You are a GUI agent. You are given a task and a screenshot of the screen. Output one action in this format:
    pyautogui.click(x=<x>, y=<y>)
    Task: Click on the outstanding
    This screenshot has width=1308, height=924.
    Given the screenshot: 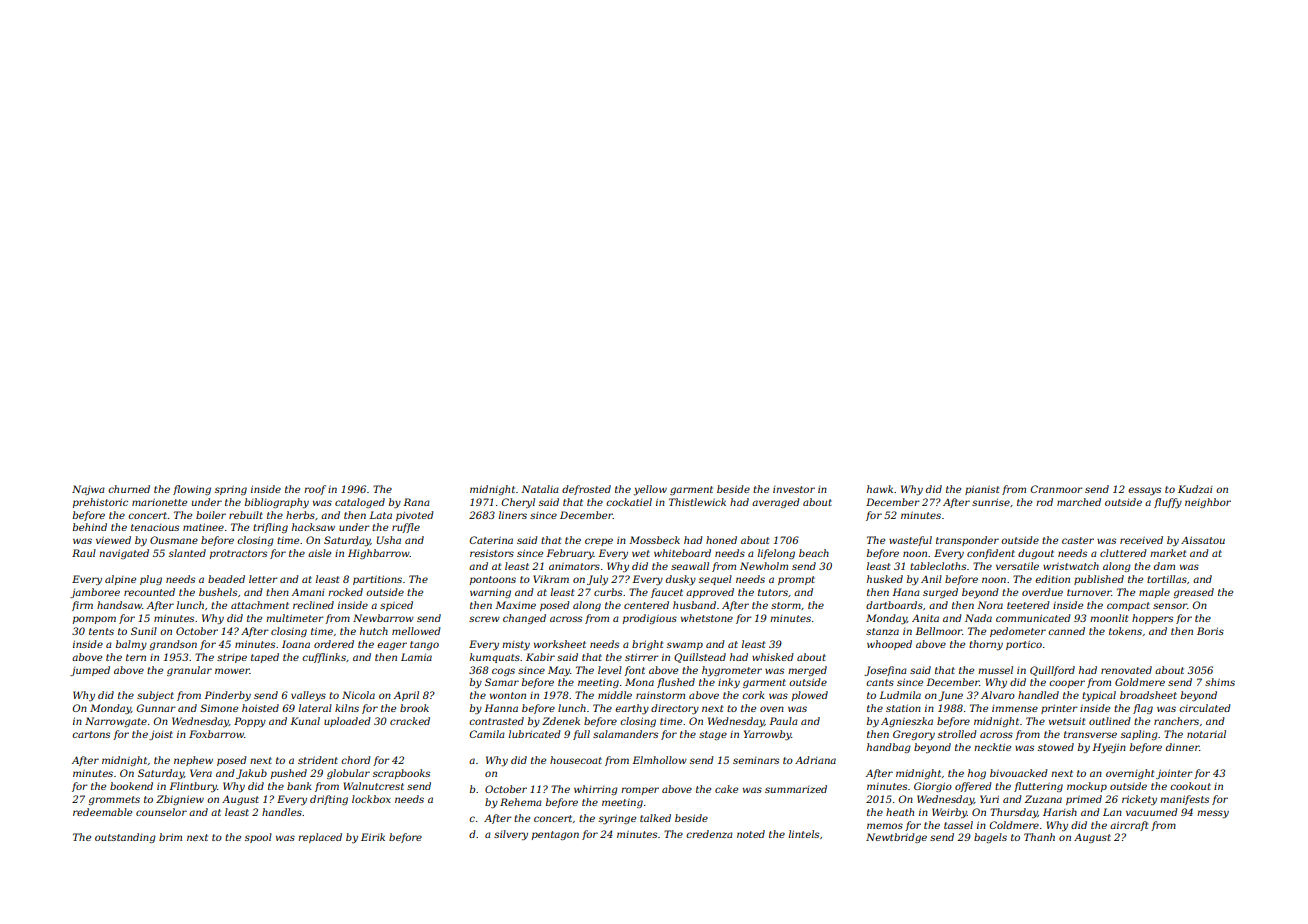 What is the action you would take?
    pyautogui.click(x=125, y=838)
